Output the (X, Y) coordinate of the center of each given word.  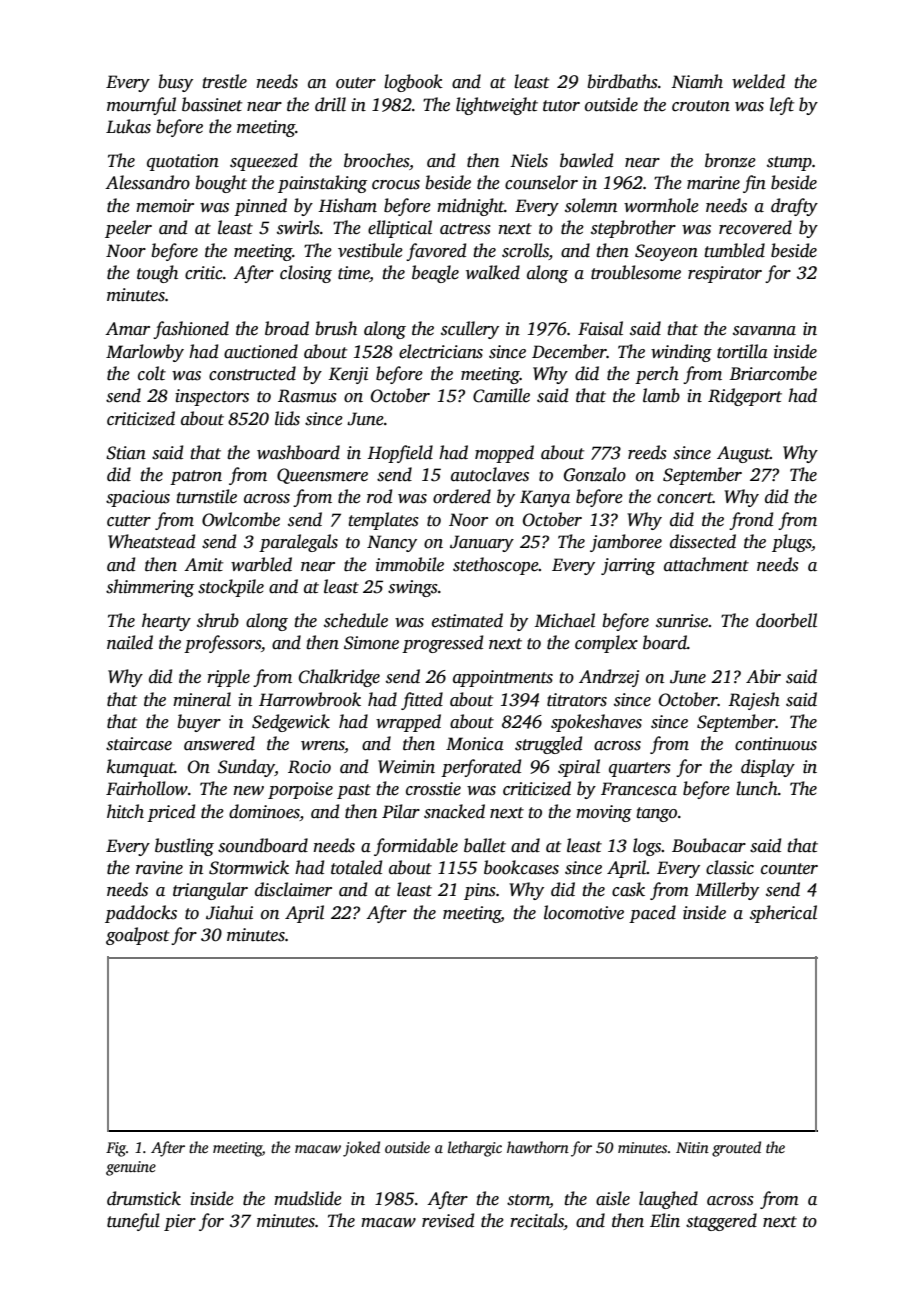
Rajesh (754, 701)
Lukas (128, 126)
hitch (125, 811)
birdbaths (622, 81)
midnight (470, 207)
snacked (454, 811)
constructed (252, 373)
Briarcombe (773, 373)
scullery (470, 330)
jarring (628, 566)
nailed (130, 642)
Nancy (392, 543)
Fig (116, 1149)
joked (361, 1149)
